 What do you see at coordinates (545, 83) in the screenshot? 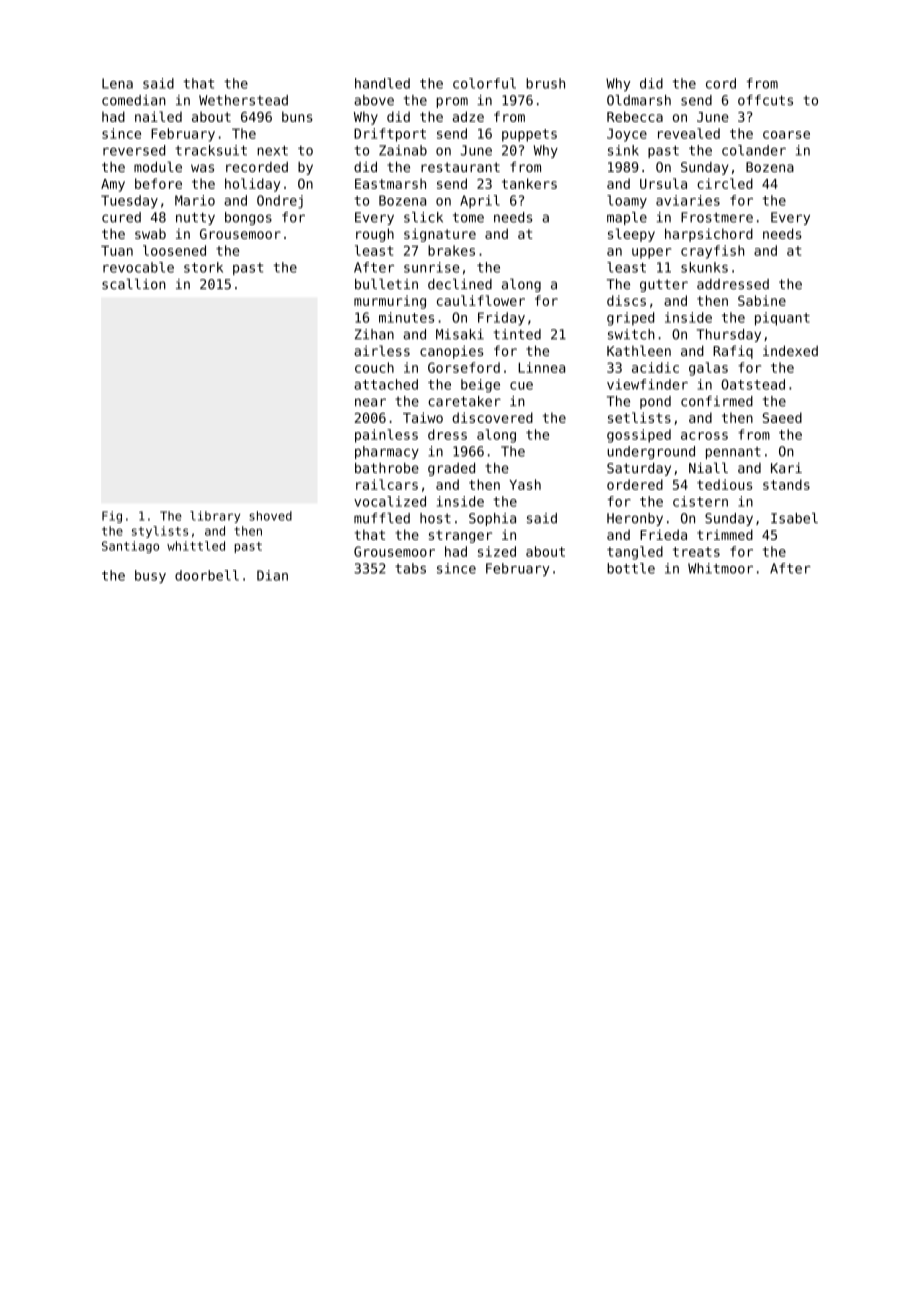
I see `brush` at bounding box center [545, 83].
